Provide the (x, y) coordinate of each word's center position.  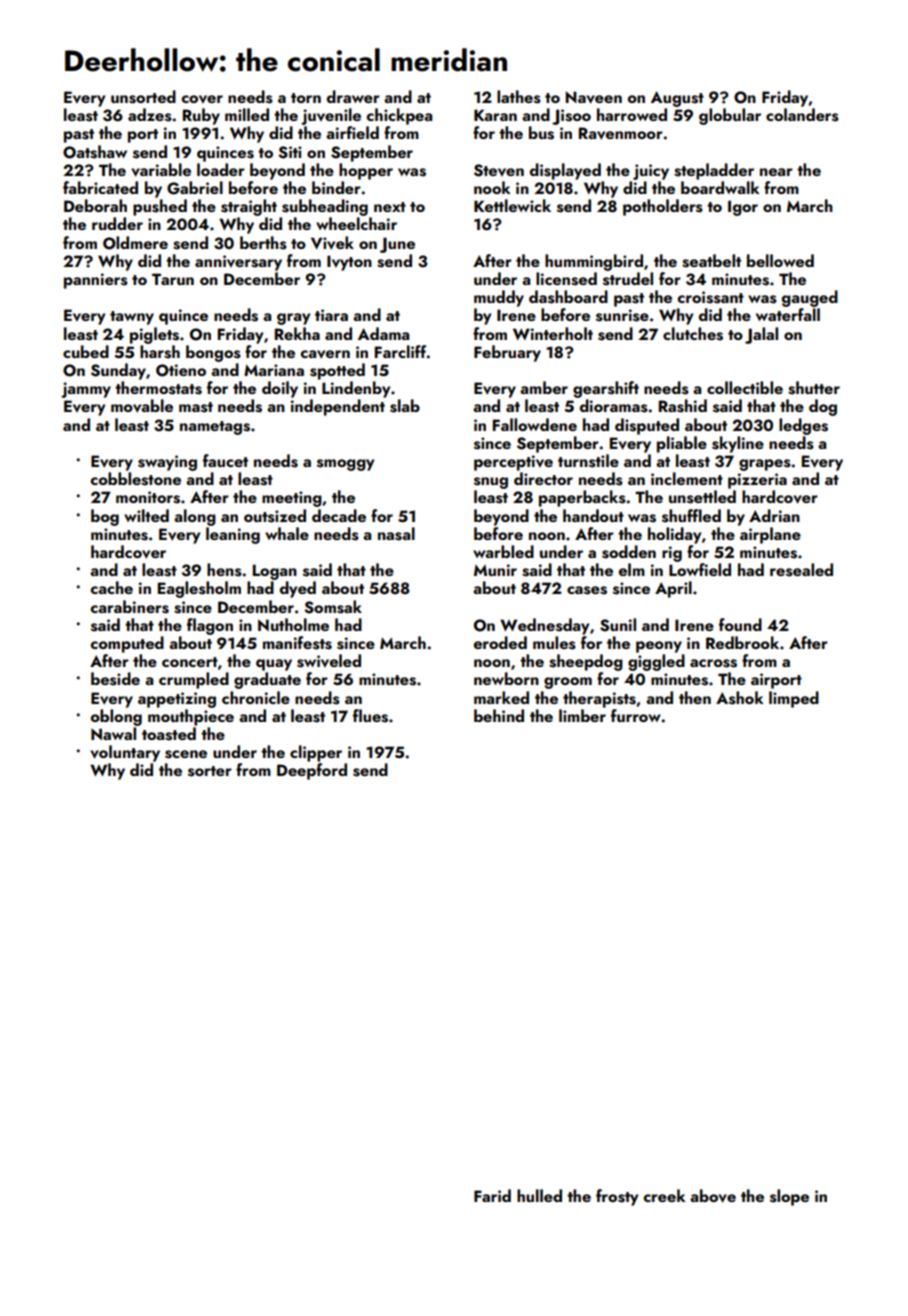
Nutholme (293, 624)
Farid (492, 1195)
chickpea (399, 116)
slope (789, 1197)
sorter (210, 771)
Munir (495, 570)
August (677, 99)
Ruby (201, 116)
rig (672, 554)
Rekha (297, 333)
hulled (539, 1195)
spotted (337, 371)
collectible (745, 387)
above (713, 1196)
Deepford (312, 771)
